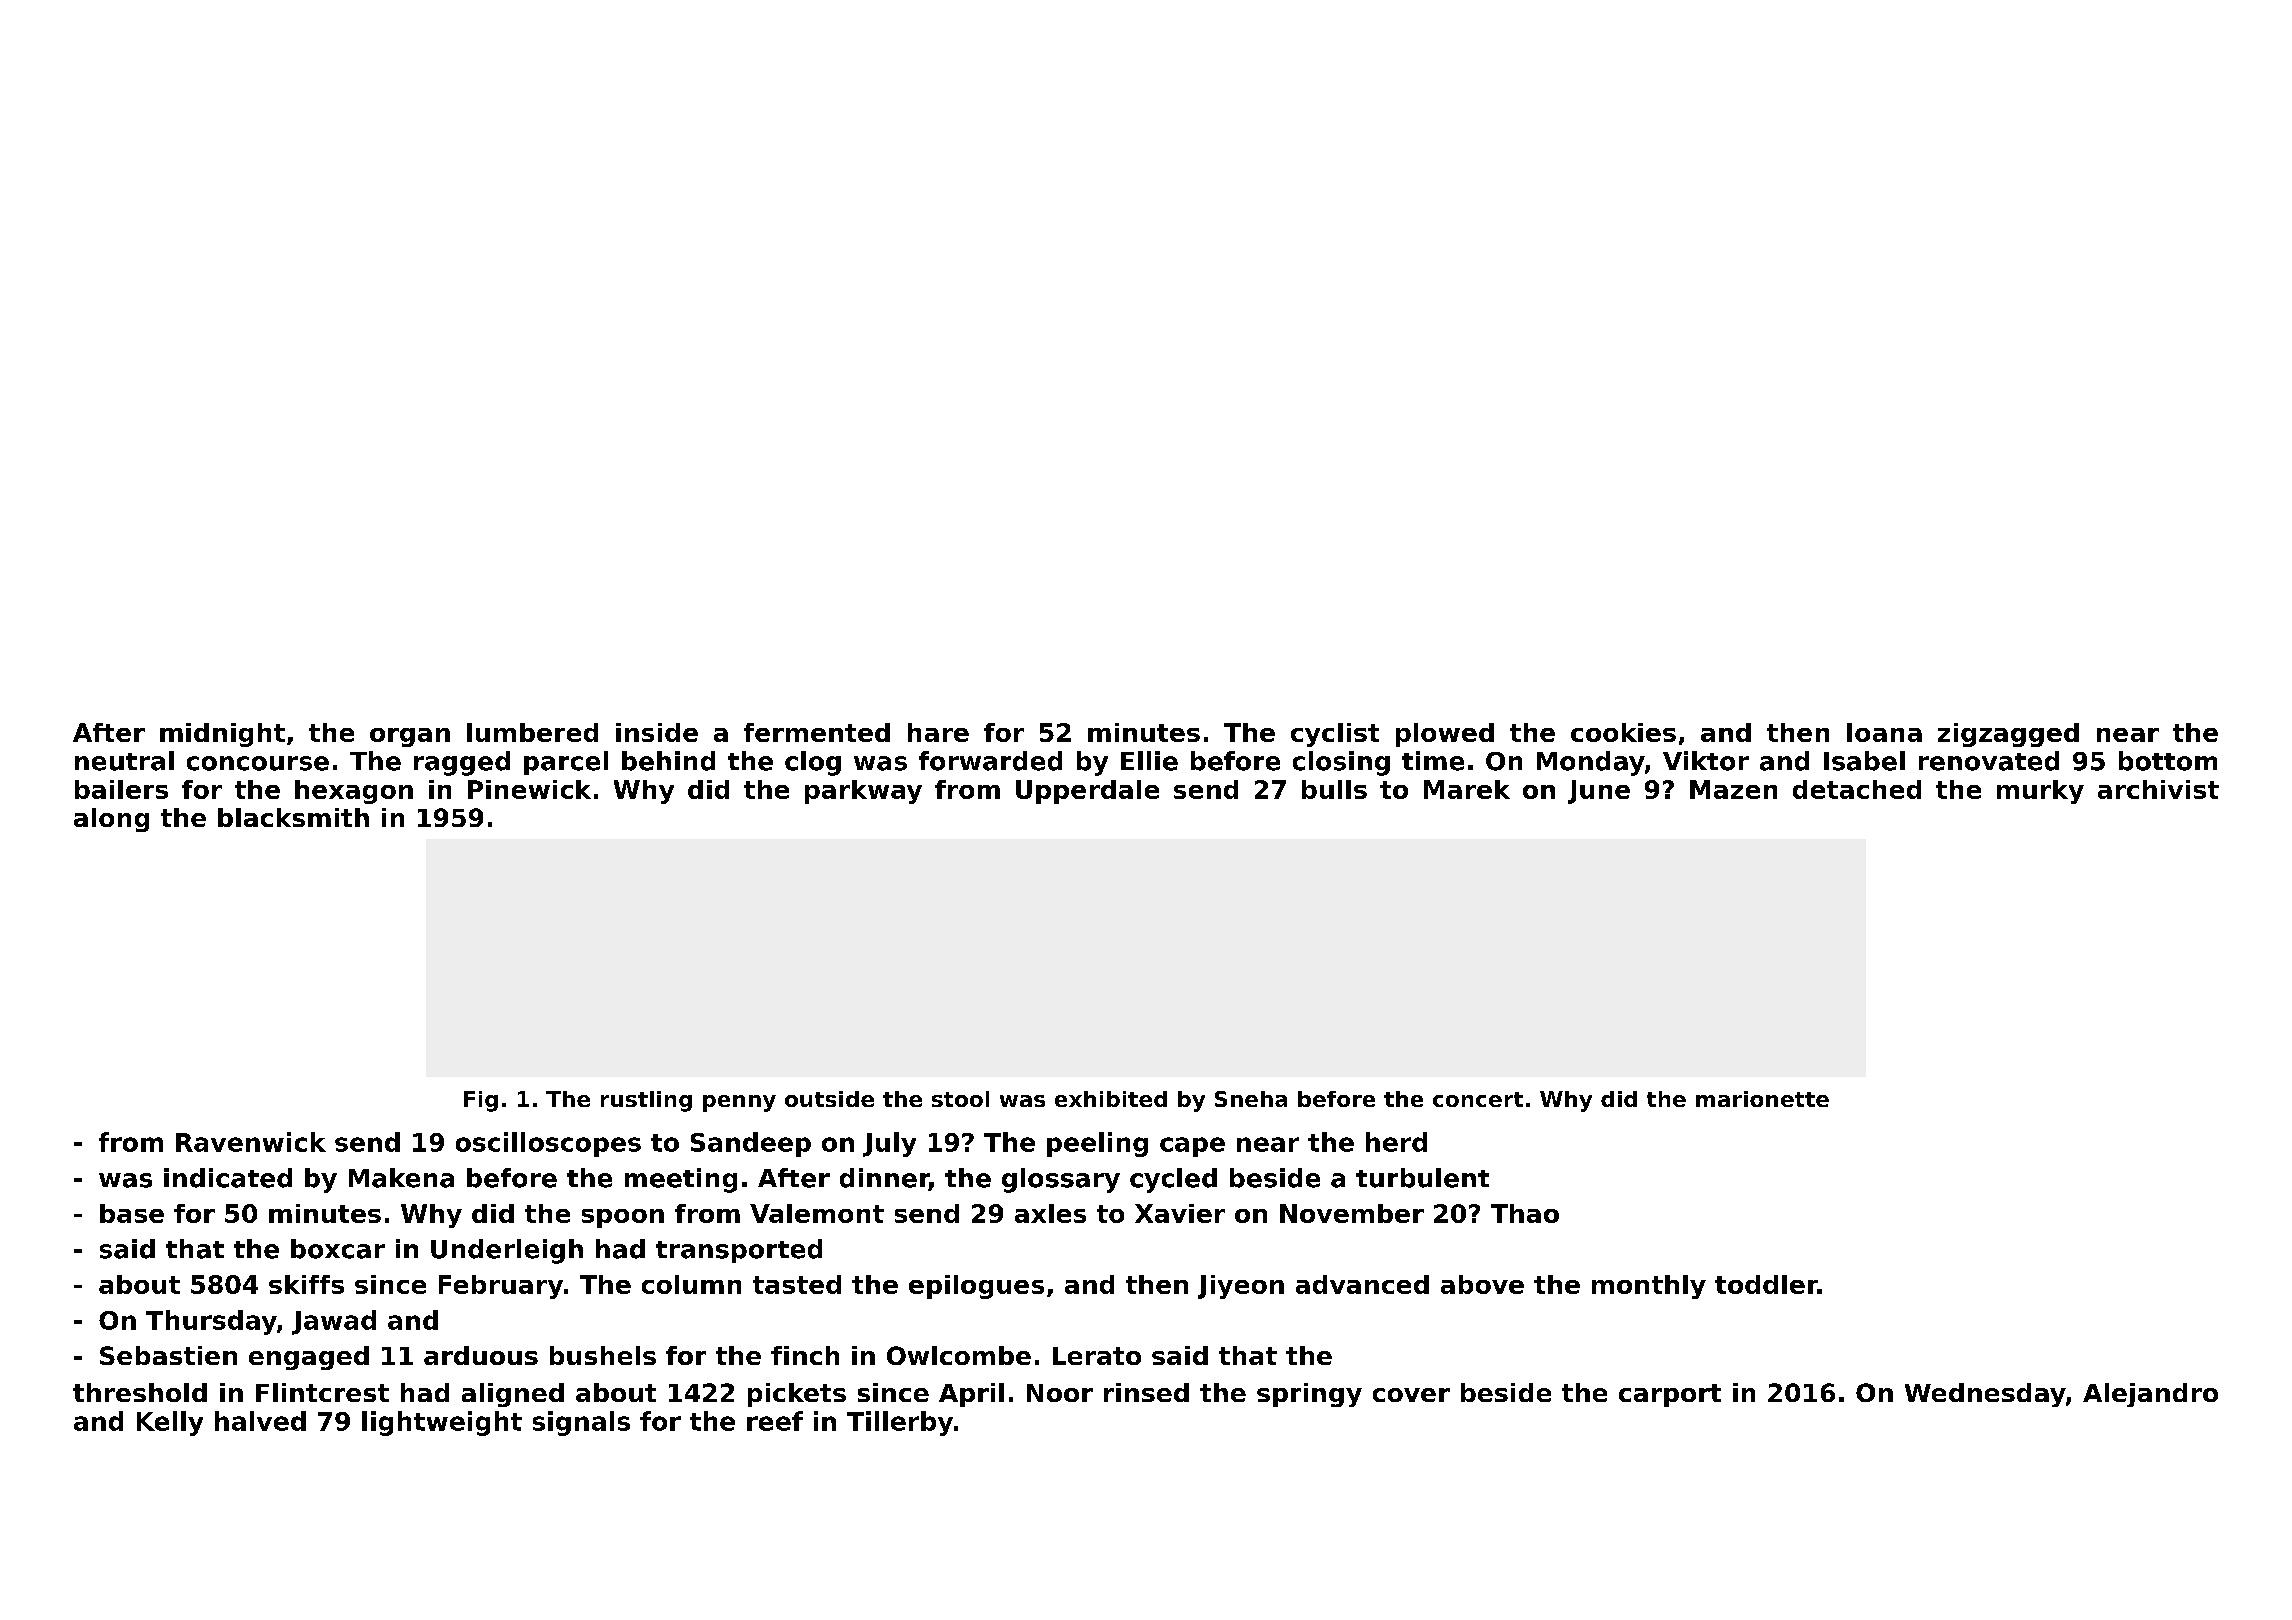 The image size is (2292, 1620). I want to click on Pinewick, so click(529, 789).
